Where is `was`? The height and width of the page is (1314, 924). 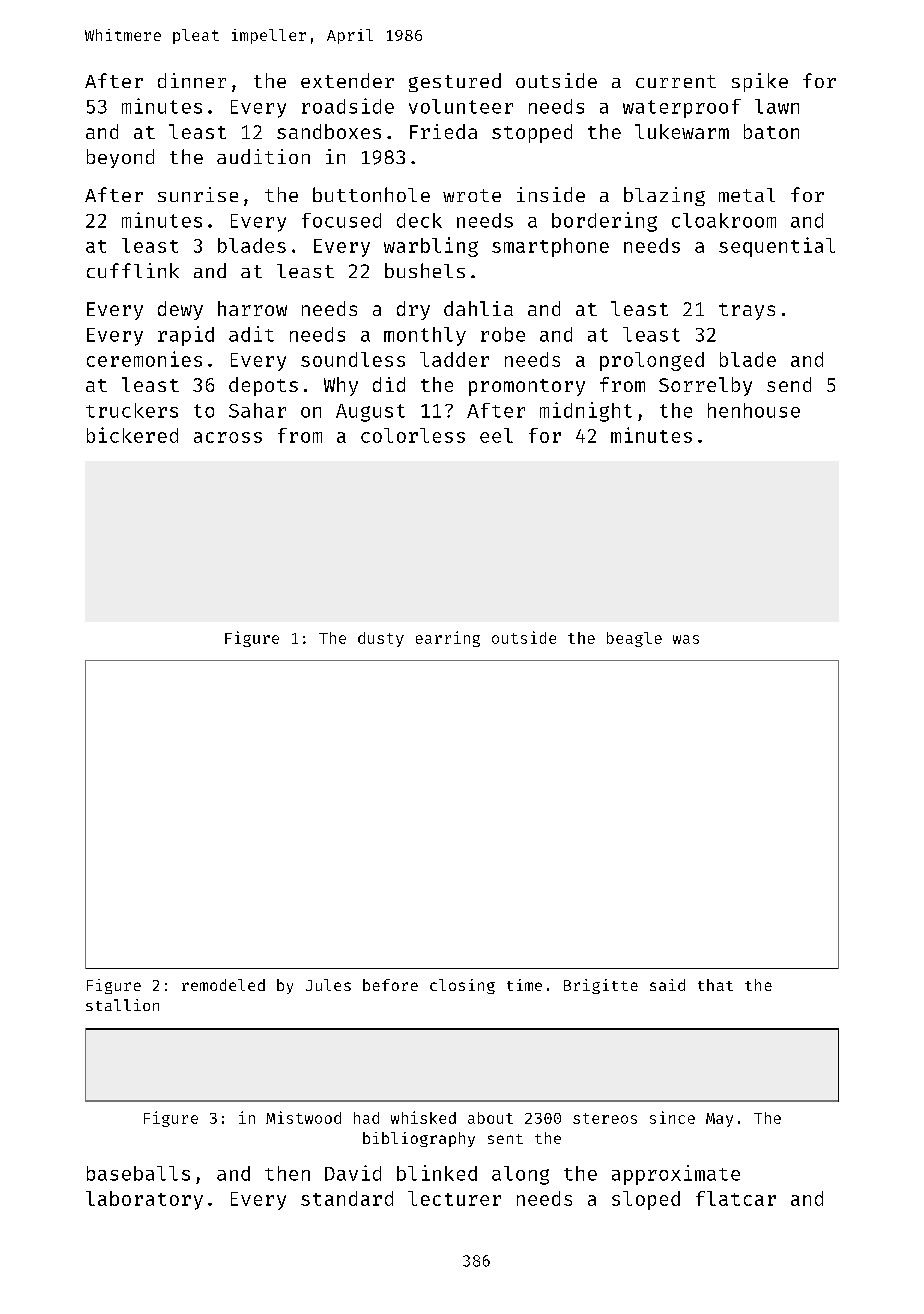
was is located at coordinates (686, 639).
